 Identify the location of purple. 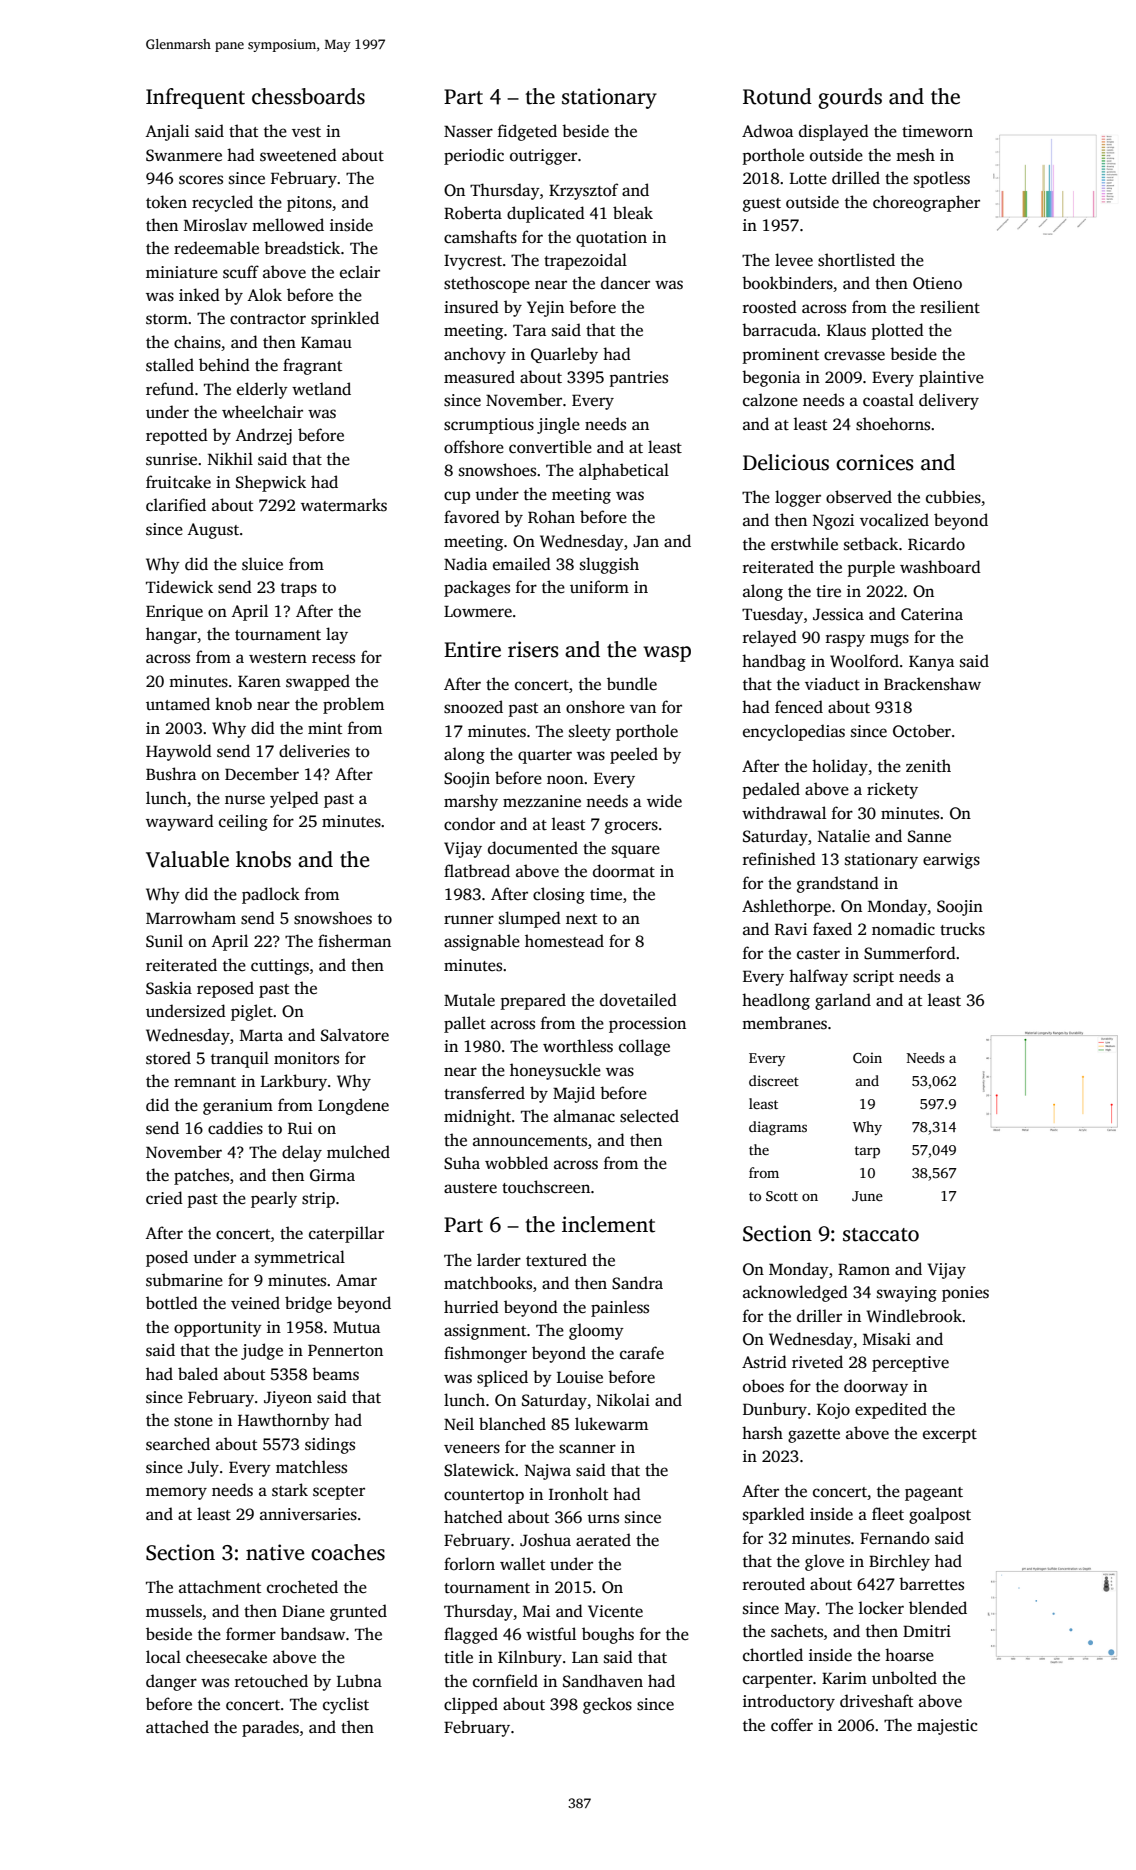
(871, 568).
